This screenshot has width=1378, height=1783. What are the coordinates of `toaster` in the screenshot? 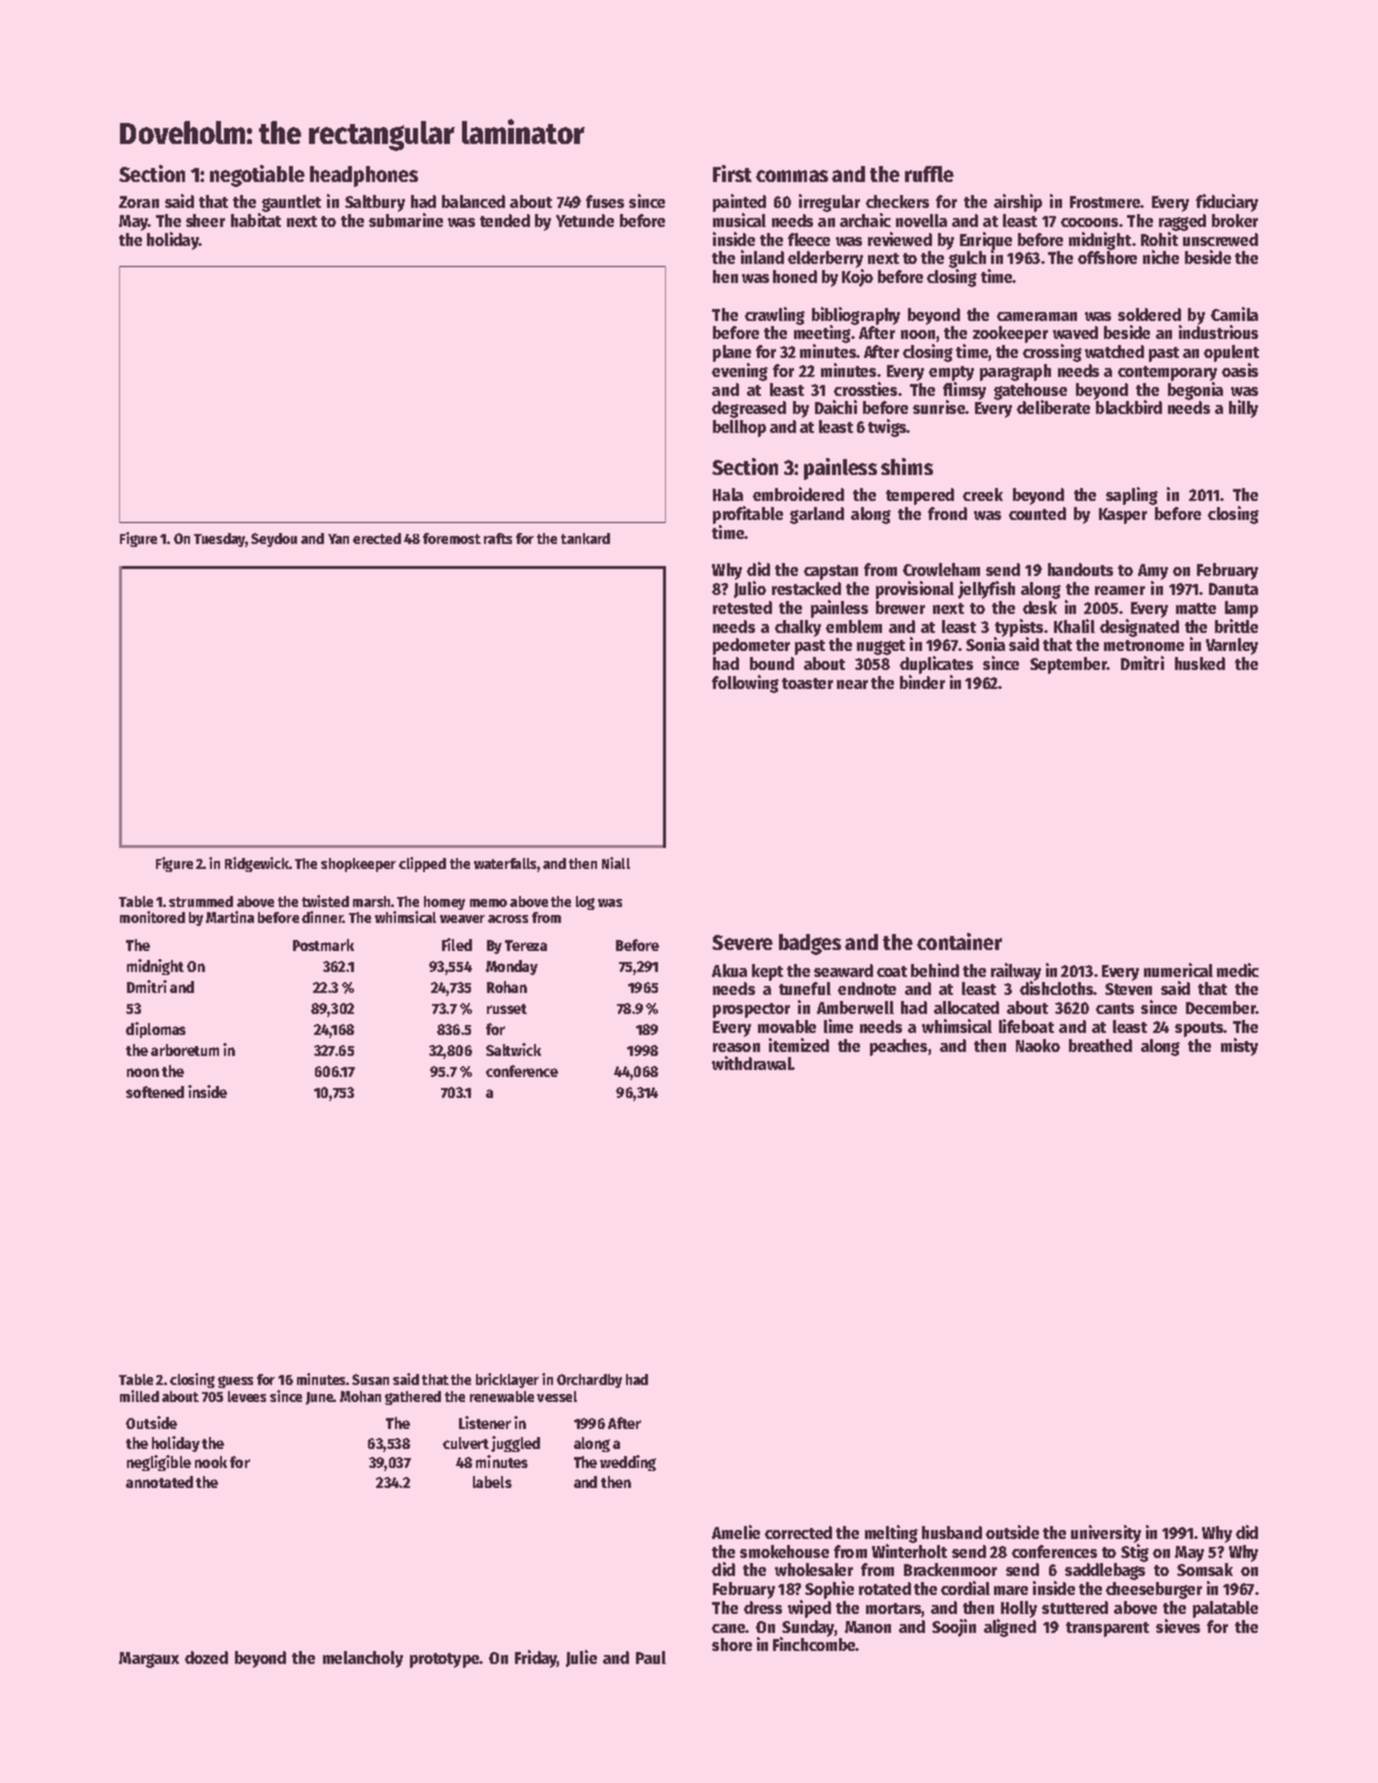 It's located at (807, 683).
